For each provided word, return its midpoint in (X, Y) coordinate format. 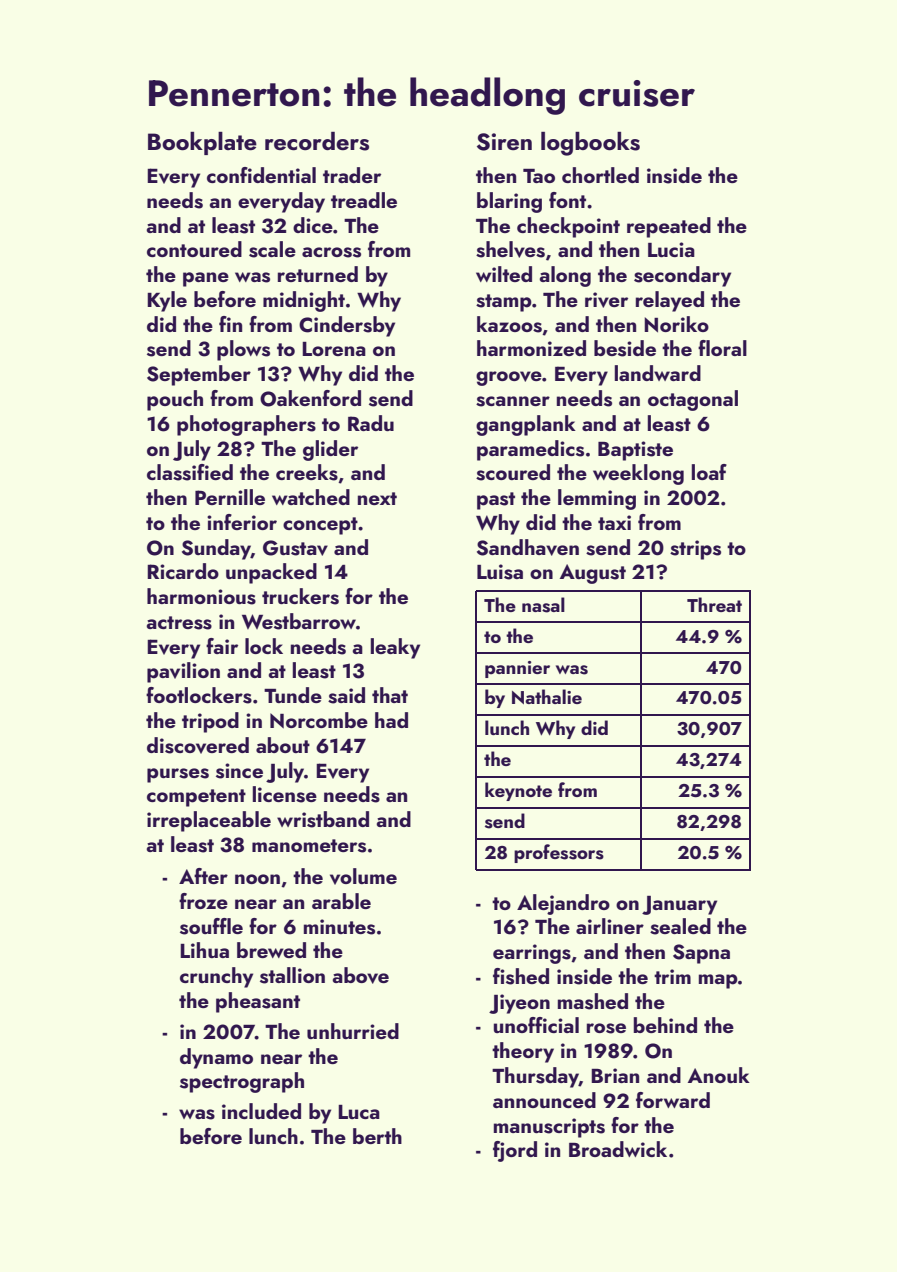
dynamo (216, 1058)
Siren (504, 142)
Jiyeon (519, 1004)
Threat (714, 604)
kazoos (509, 324)
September (199, 375)
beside (625, 348)
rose (606, 1028)
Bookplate (202, 143)
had (391, 720)
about (283, 745)
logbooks (590, 144)
